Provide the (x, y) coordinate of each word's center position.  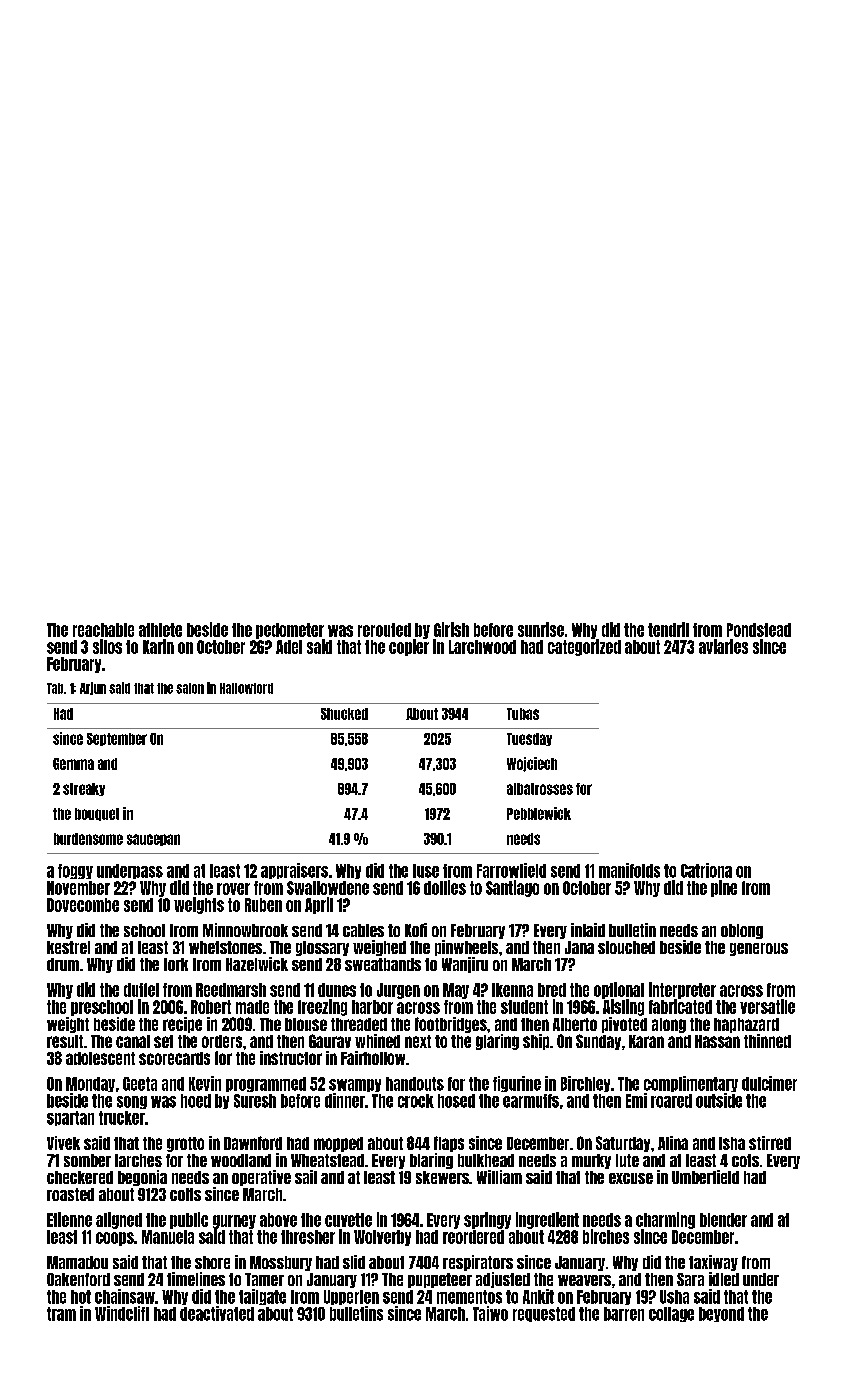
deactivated (217, 1313)
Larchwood (482, 647)
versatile (767, 1006)
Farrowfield (511, 870)
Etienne (69, 1219)
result (65, 1041)
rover (233, 889)
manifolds (629, 870)
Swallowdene (328, 888)
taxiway (713, 1263)
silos (107, 646)
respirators (478, 1263)
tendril (668, 629)
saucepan (153, 840)
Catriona (706, 870)
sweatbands (383, 964)
